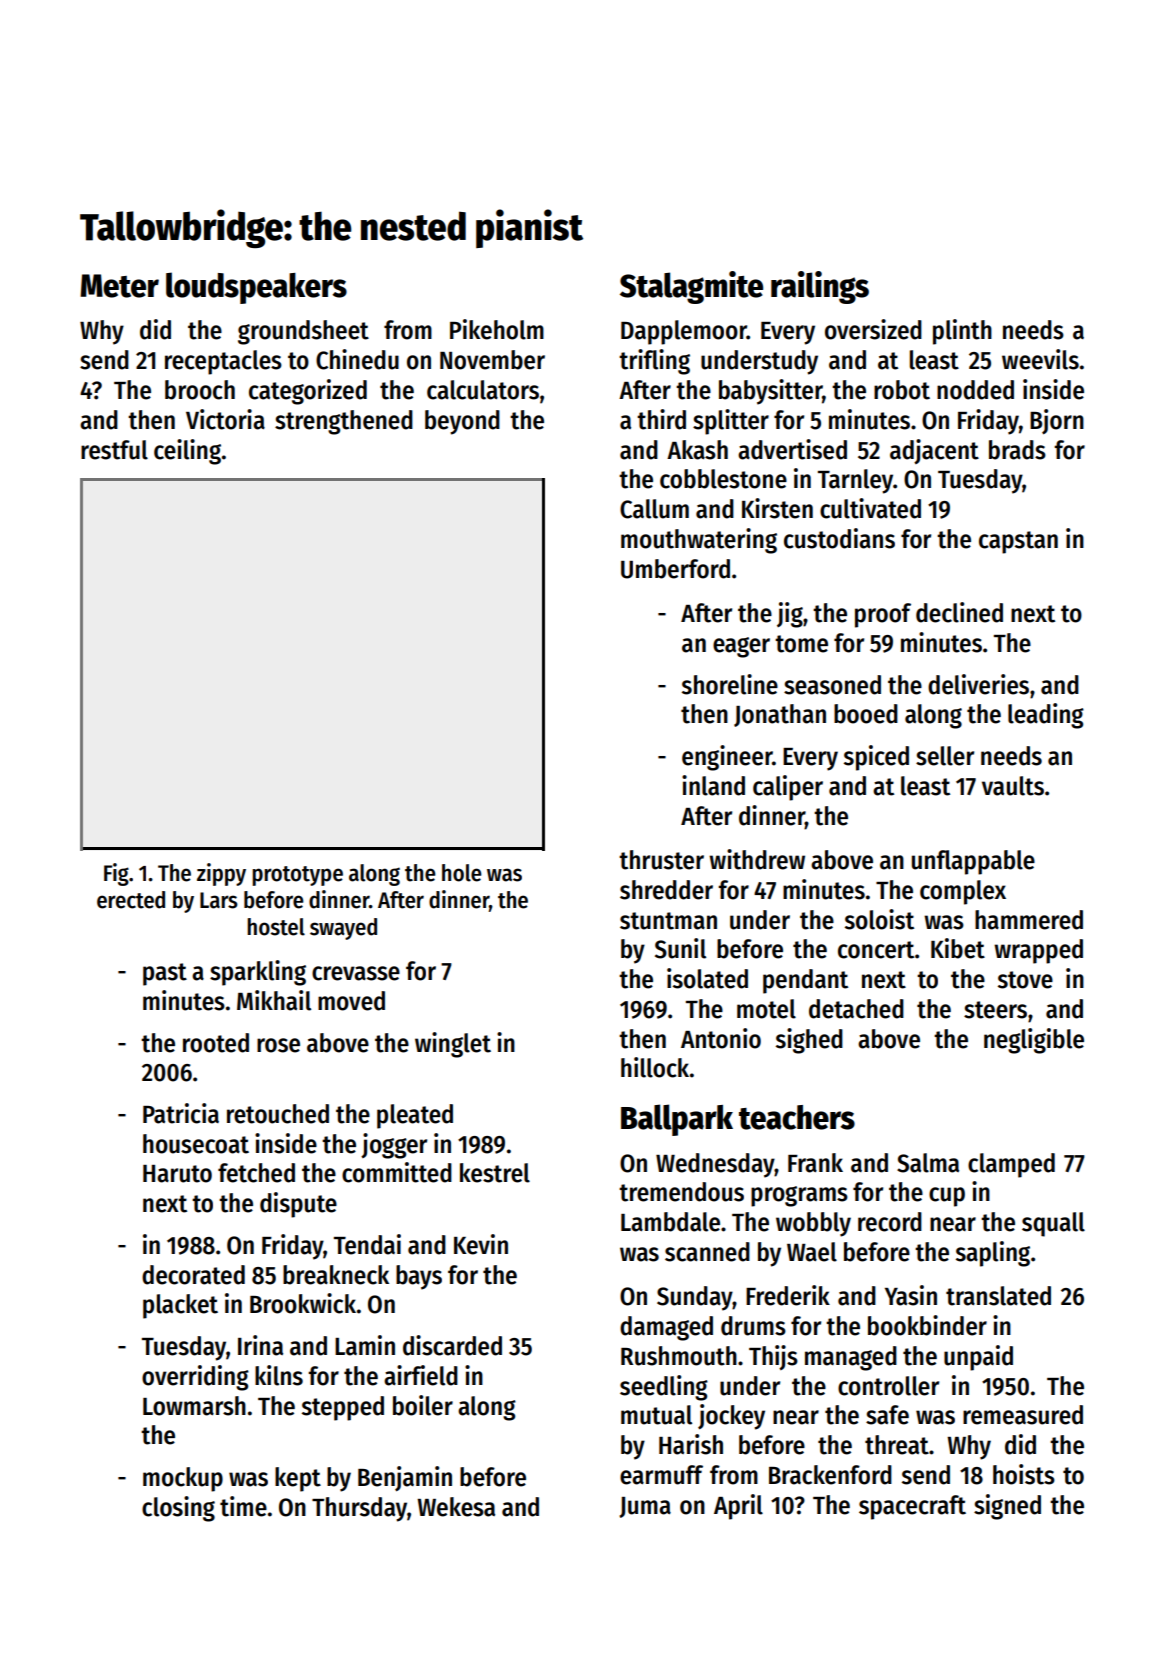 This screenshot has height=1654, width=1165. I want to click on Stalagmite, so click(691, 287).
